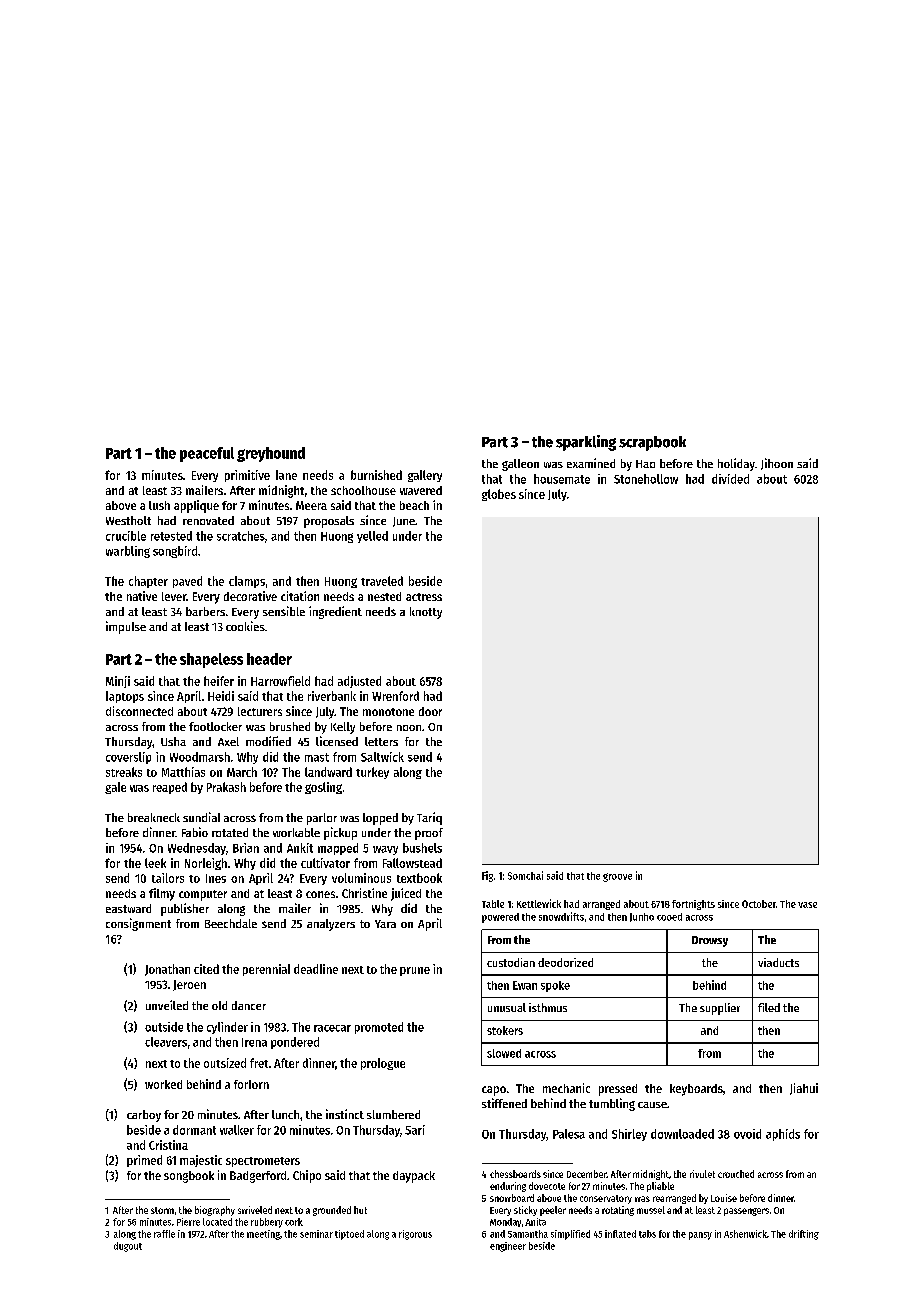 This screenshot has width=924, height=1308. What do you see at coordinates (376, 475) in the screenshot?
I see `burnished` at bounding box center [376, 475].
